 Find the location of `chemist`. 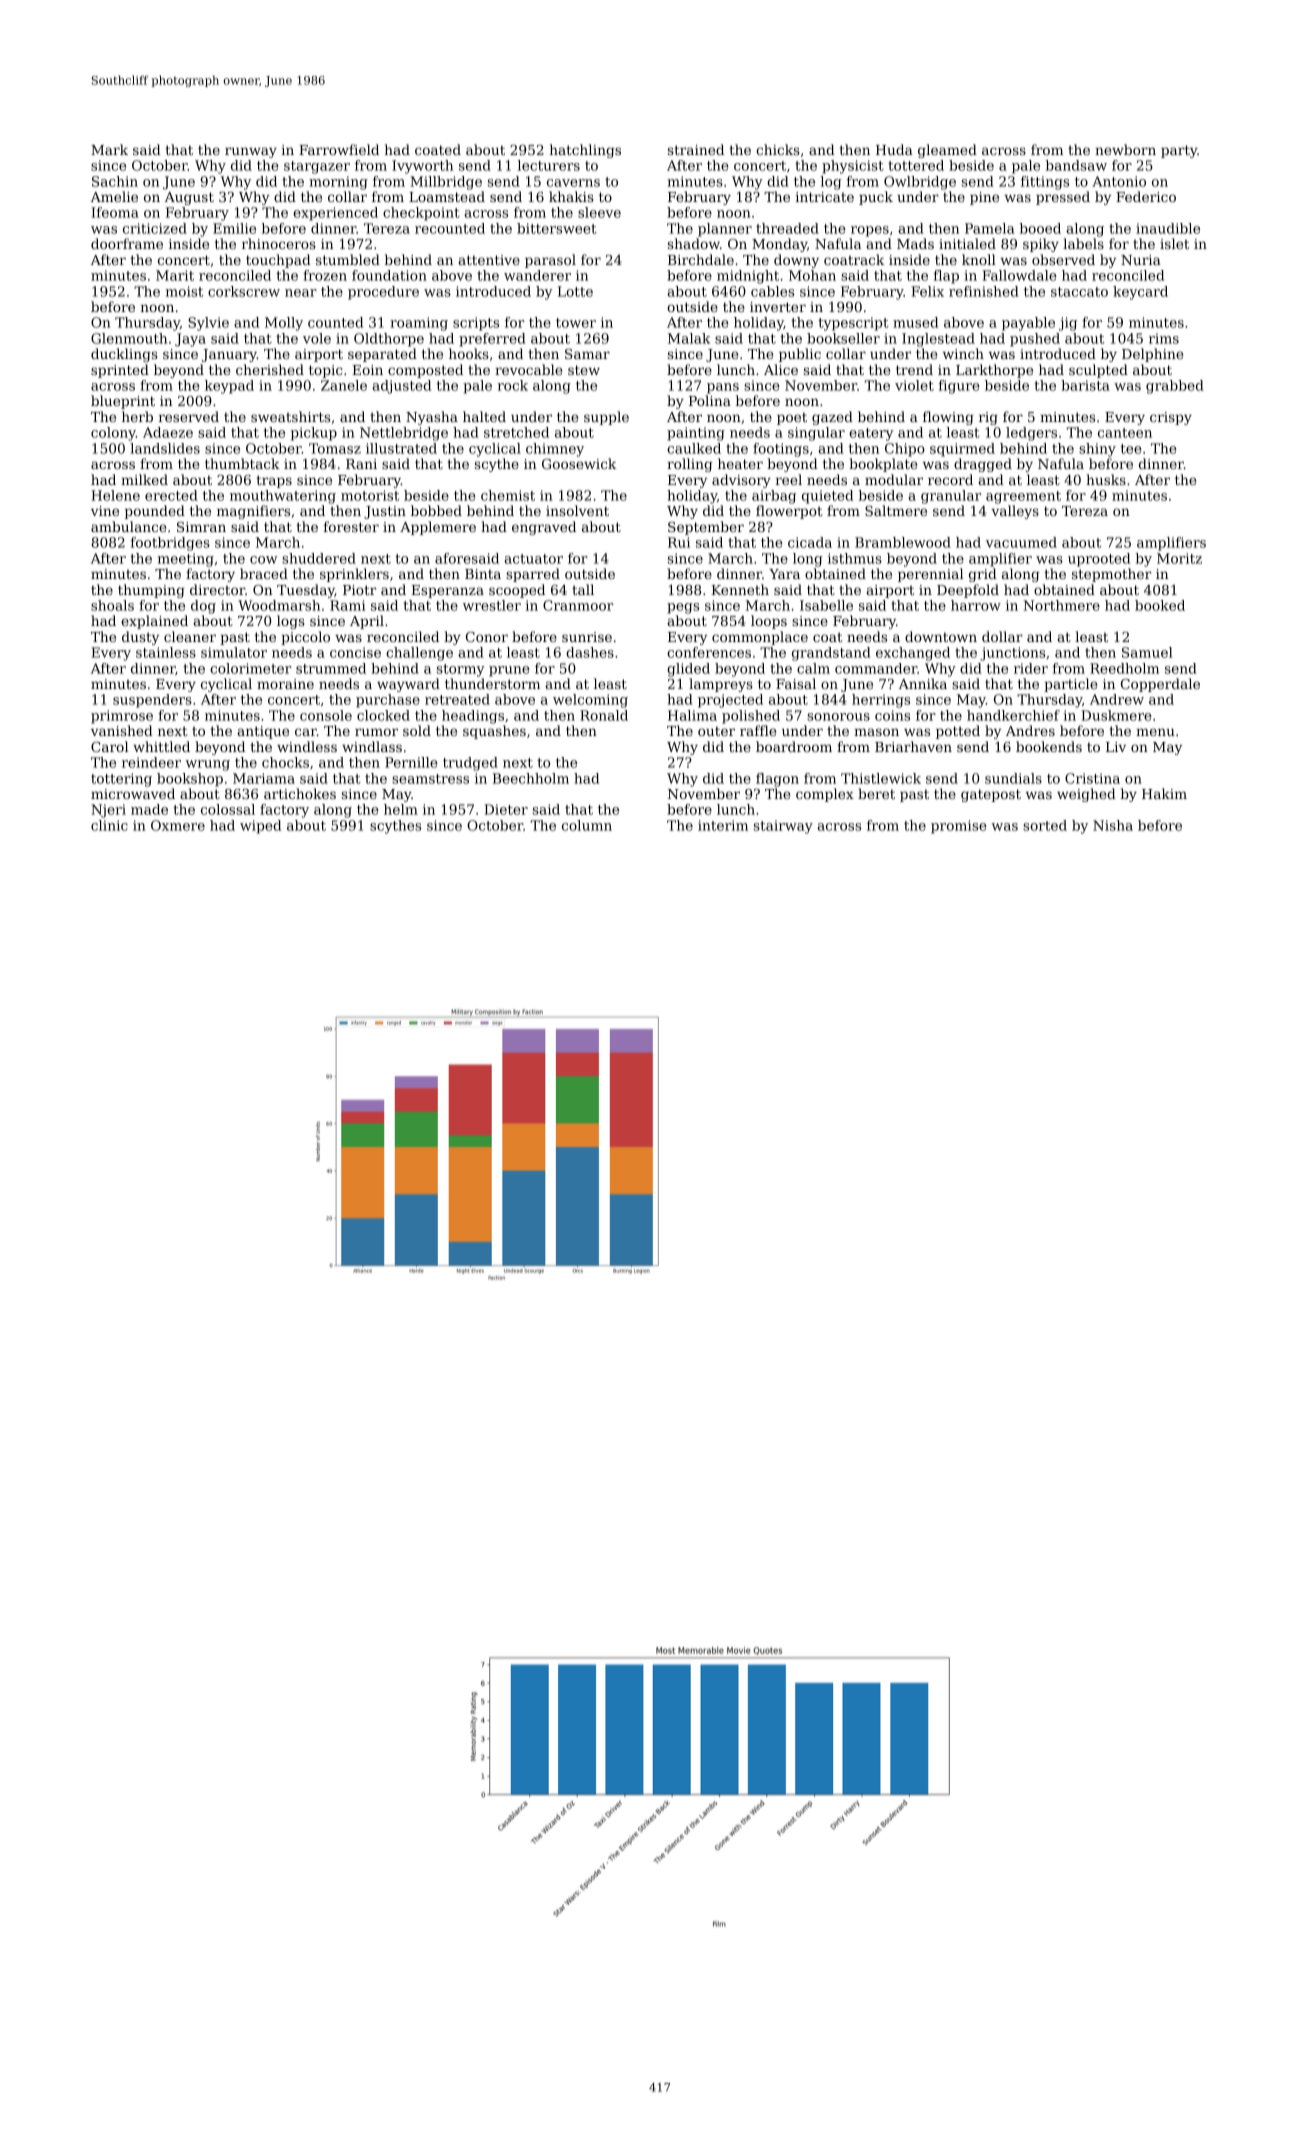

chemist is located at coordinates (508, 495).
